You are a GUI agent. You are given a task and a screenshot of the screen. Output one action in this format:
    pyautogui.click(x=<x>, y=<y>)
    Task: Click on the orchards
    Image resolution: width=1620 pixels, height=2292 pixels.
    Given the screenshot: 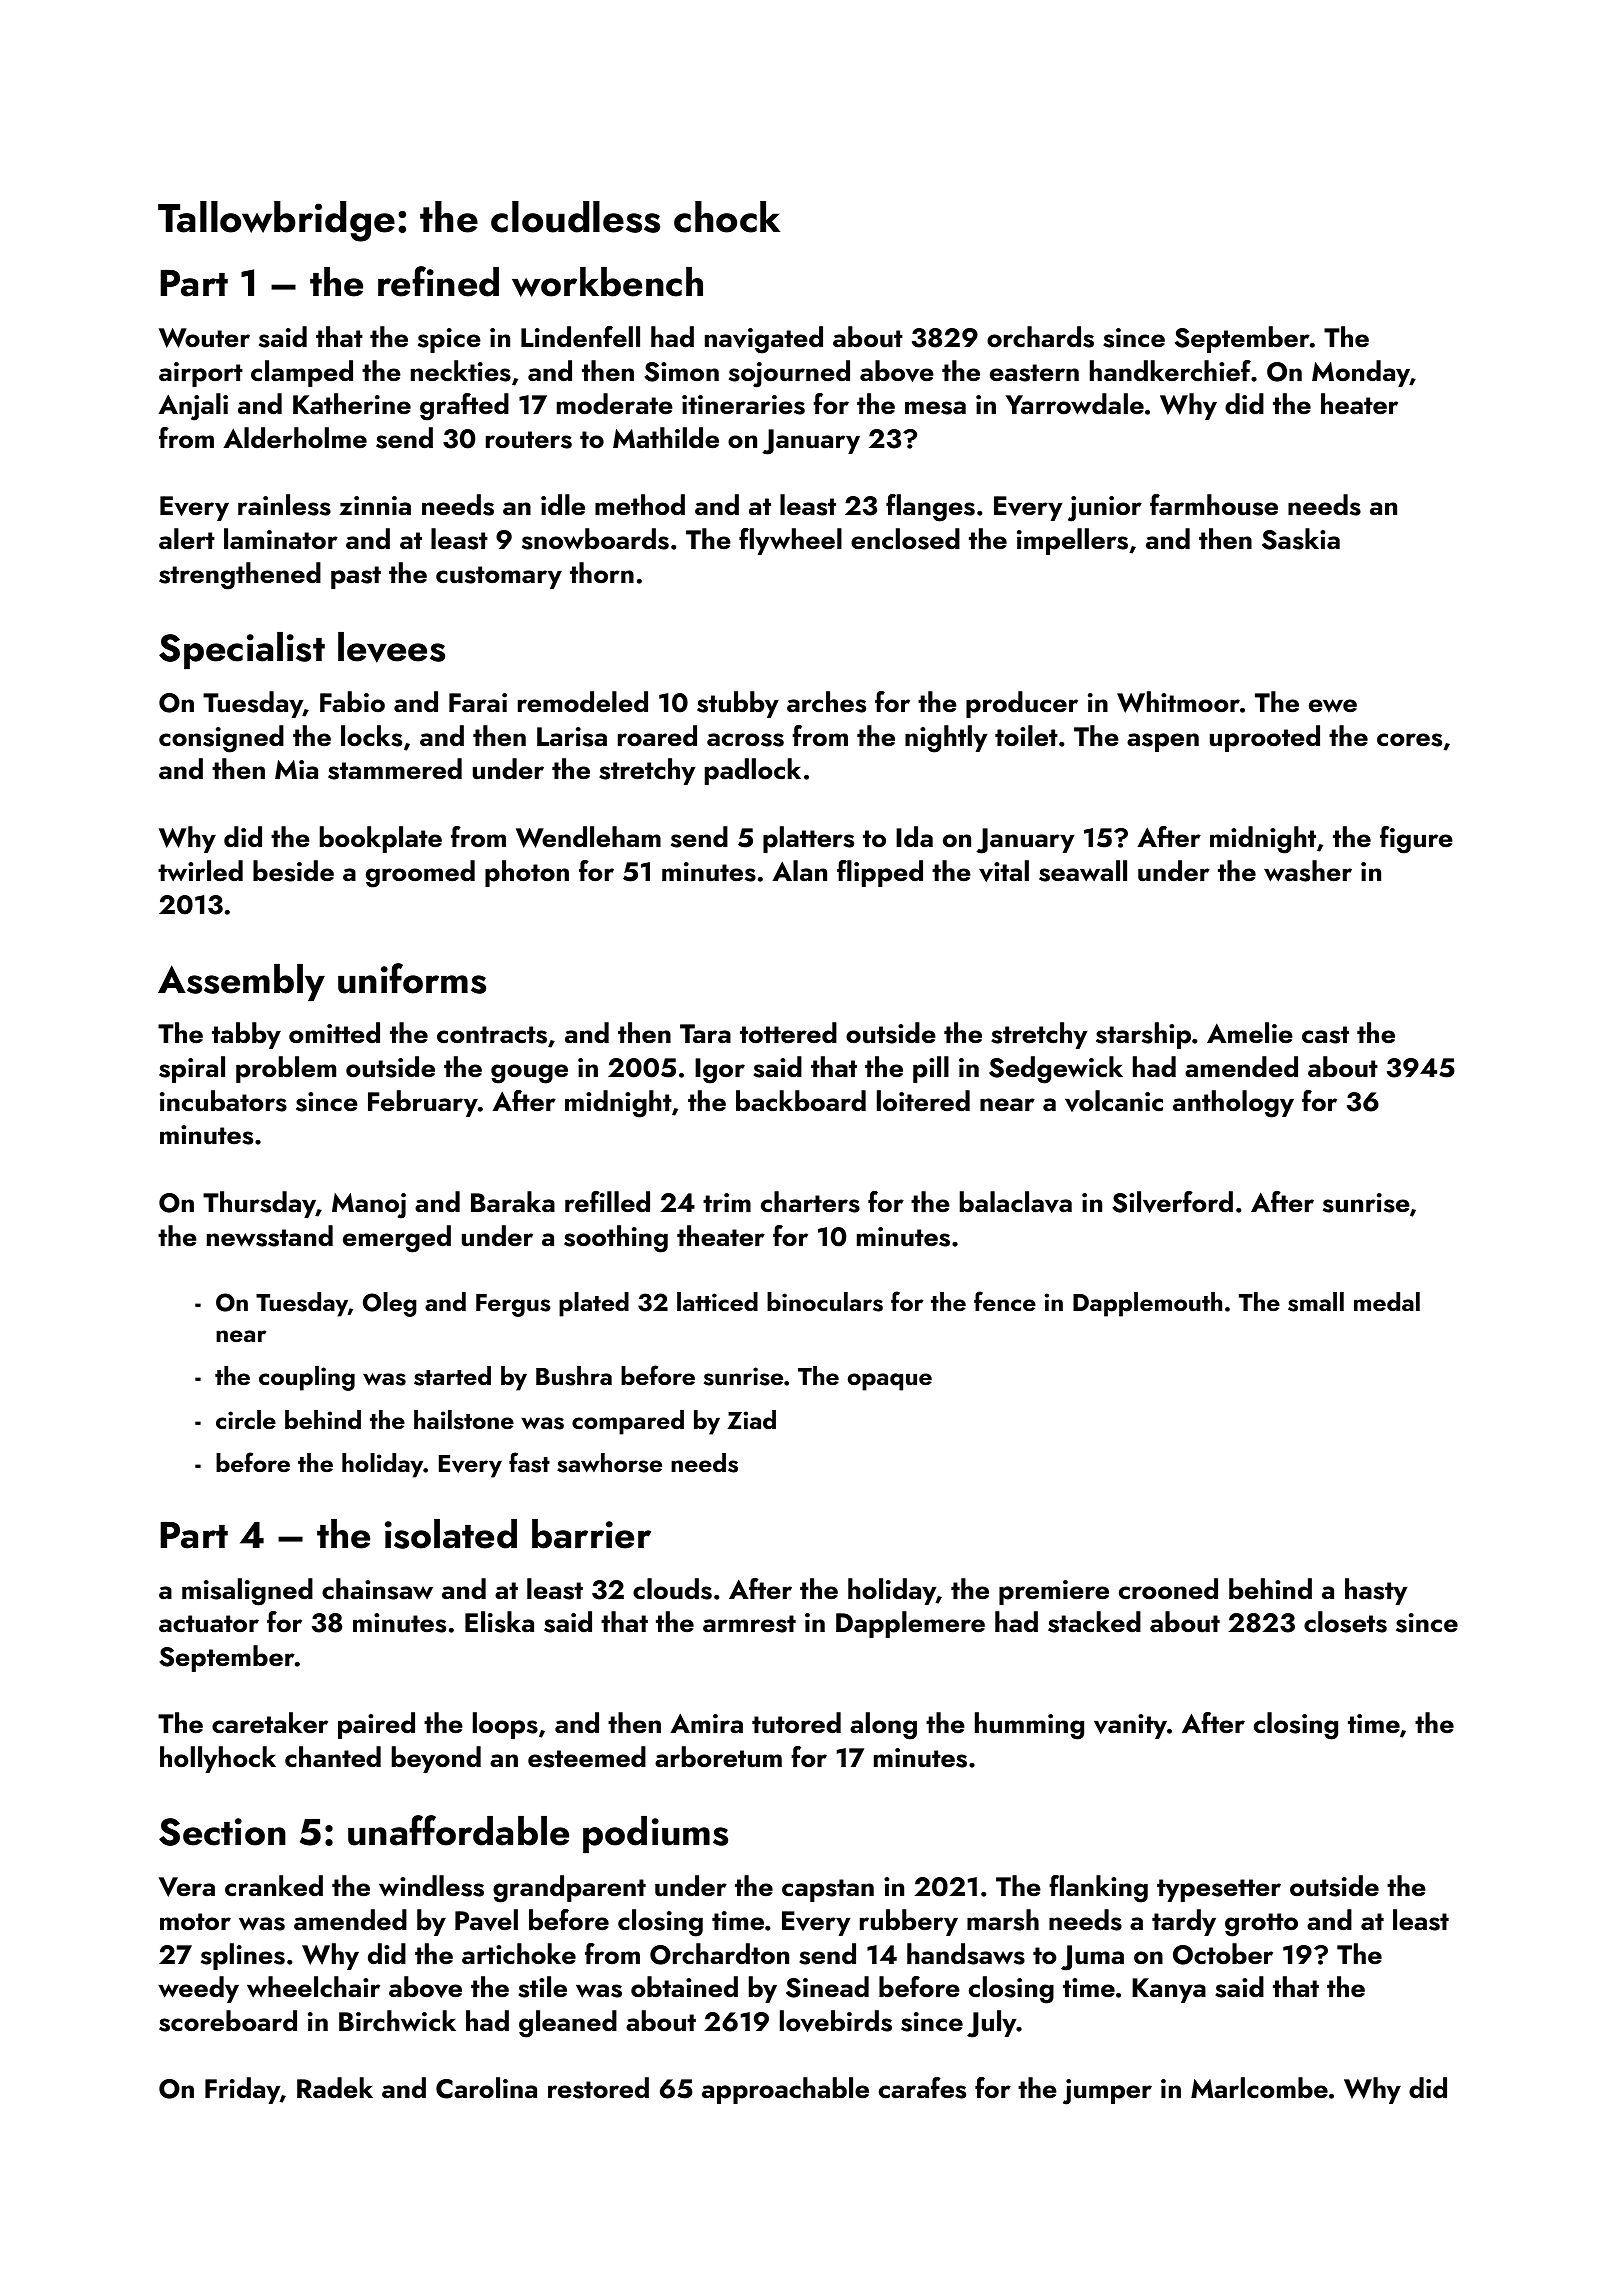 What is the action you would take?
    pyautogui.click(x=1040, y=337)
